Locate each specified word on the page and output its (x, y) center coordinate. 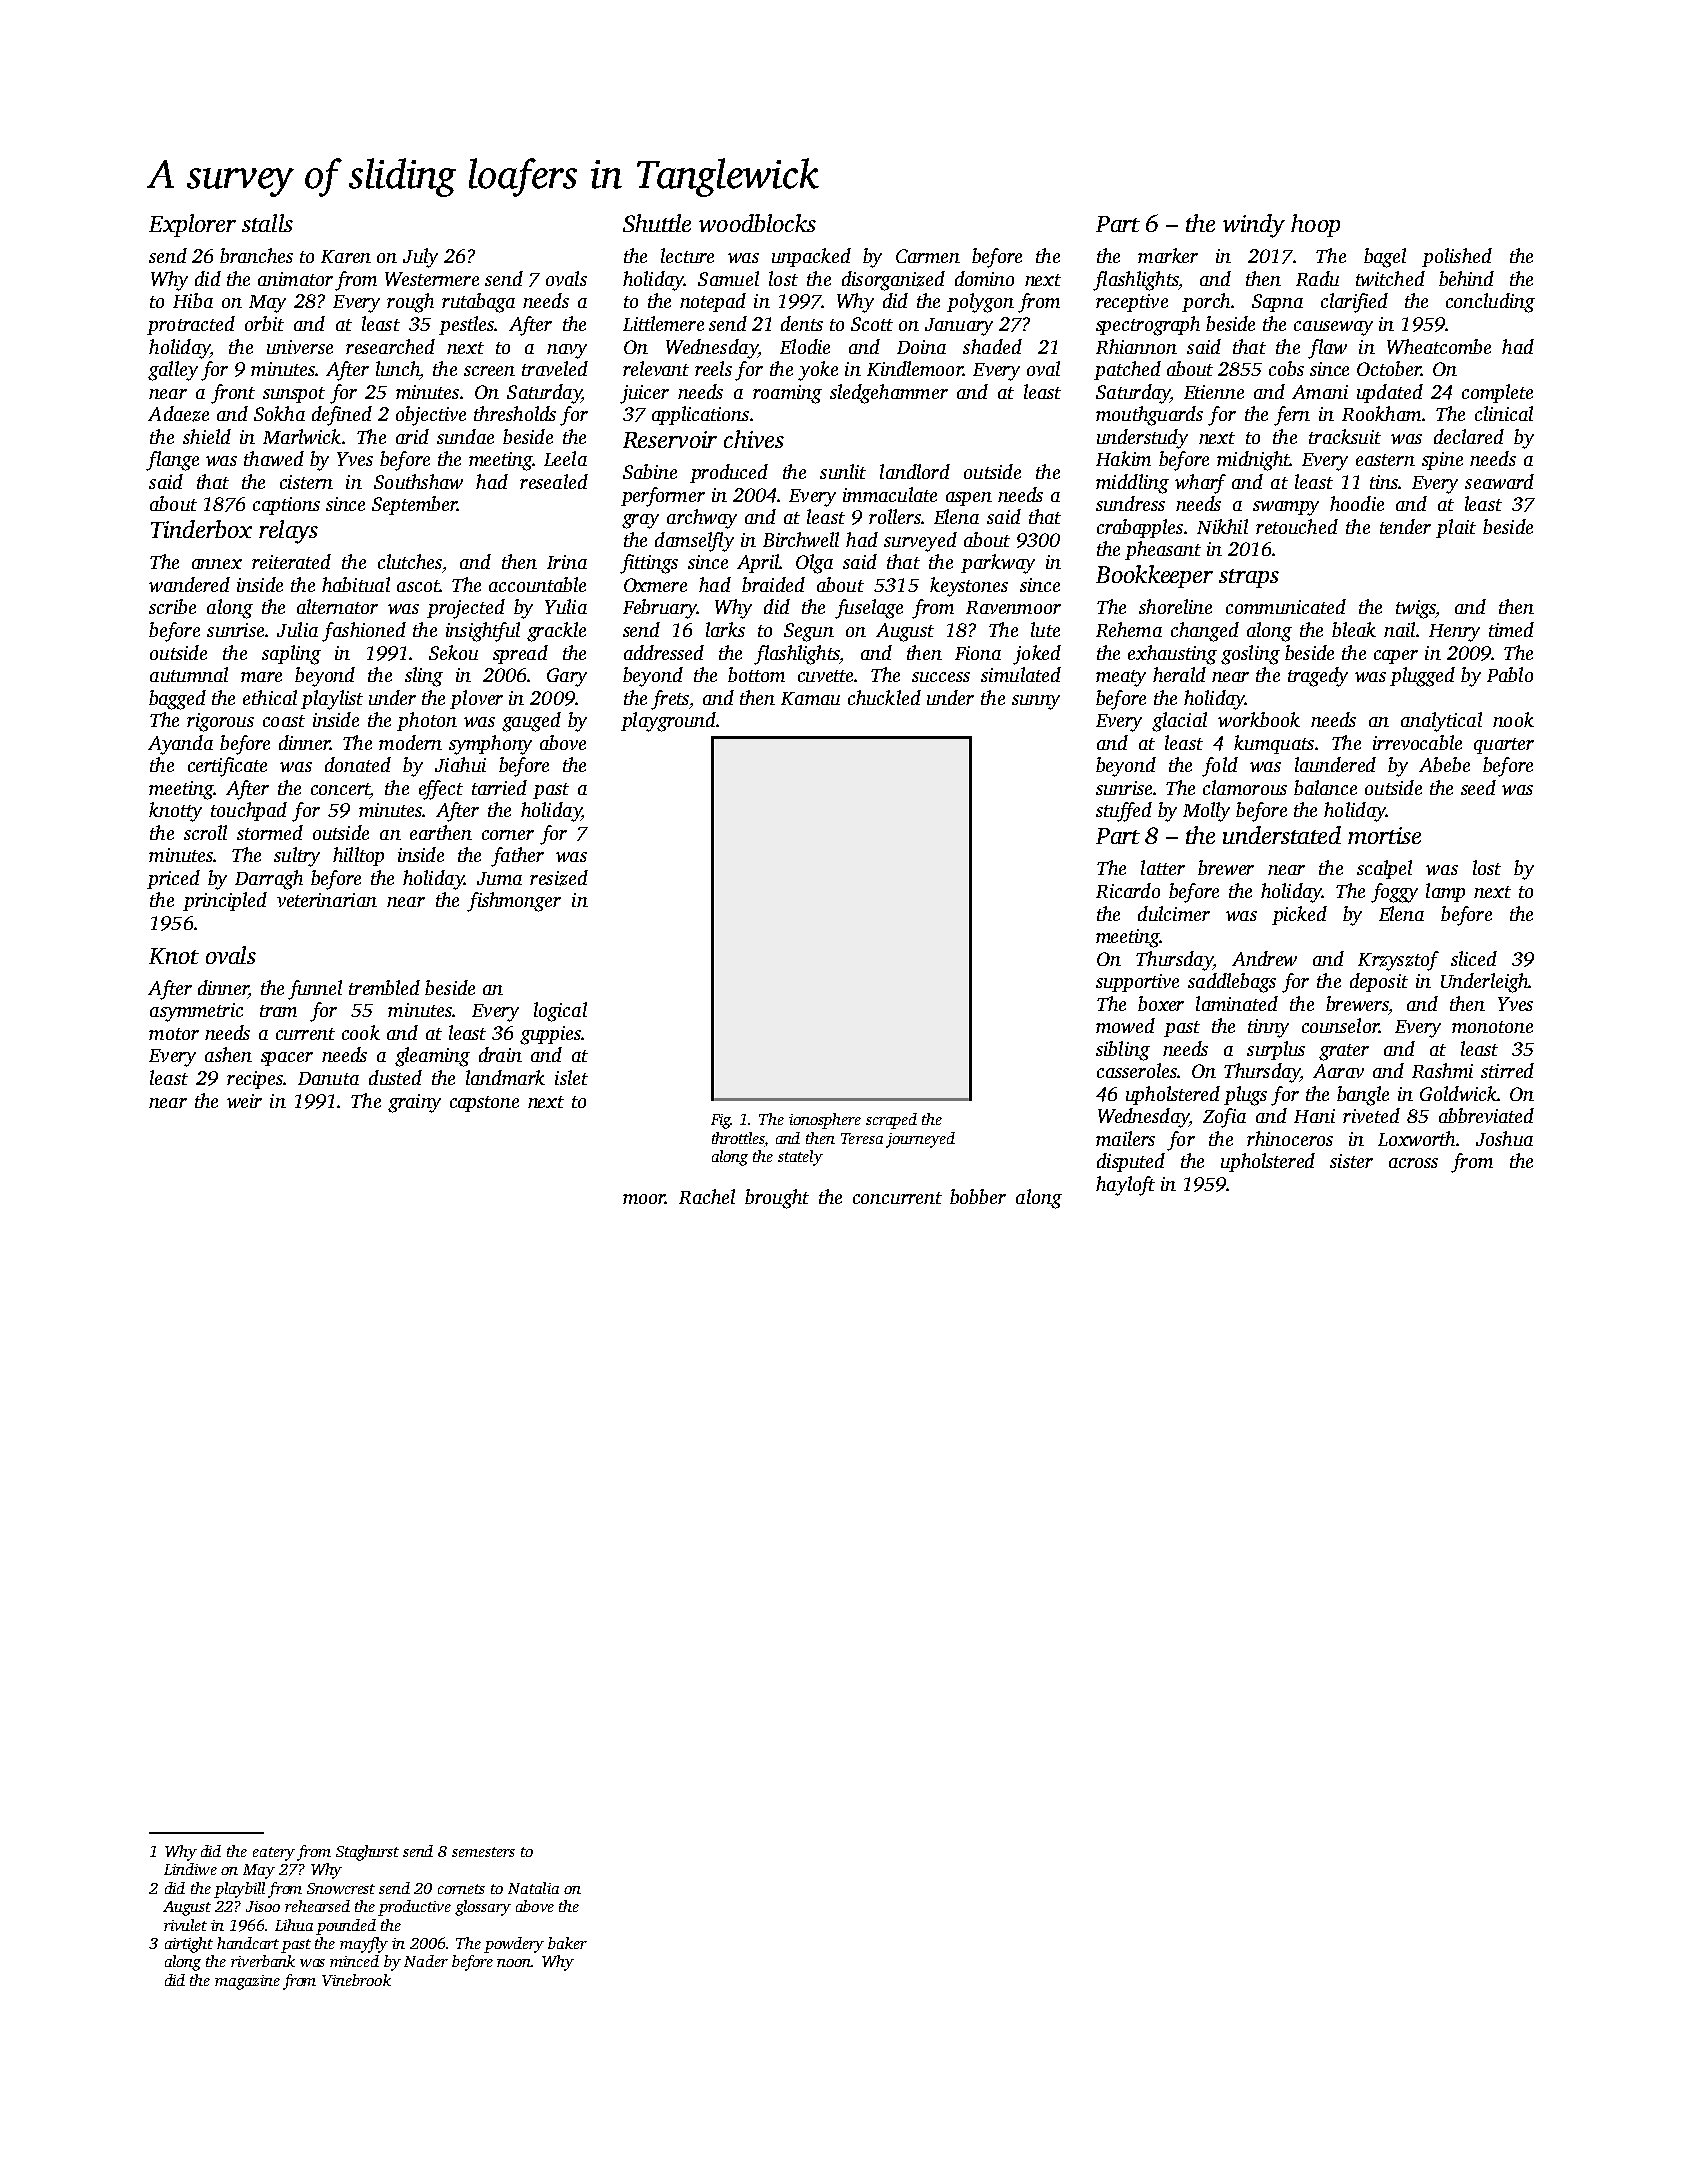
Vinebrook (356, 1980)
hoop (1315, 225)
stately (800, 1158)
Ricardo (1128, 890)
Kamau (810, 698)
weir (244, 1101)
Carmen (928, 256)
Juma (499, 878)
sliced (1474, 958)
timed (1511, 629)
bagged (177, 700)
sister (1351, 1161)
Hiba (193, 300)
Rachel (707, 1196)
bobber (978, 1196)
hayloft (1125, 1186)
